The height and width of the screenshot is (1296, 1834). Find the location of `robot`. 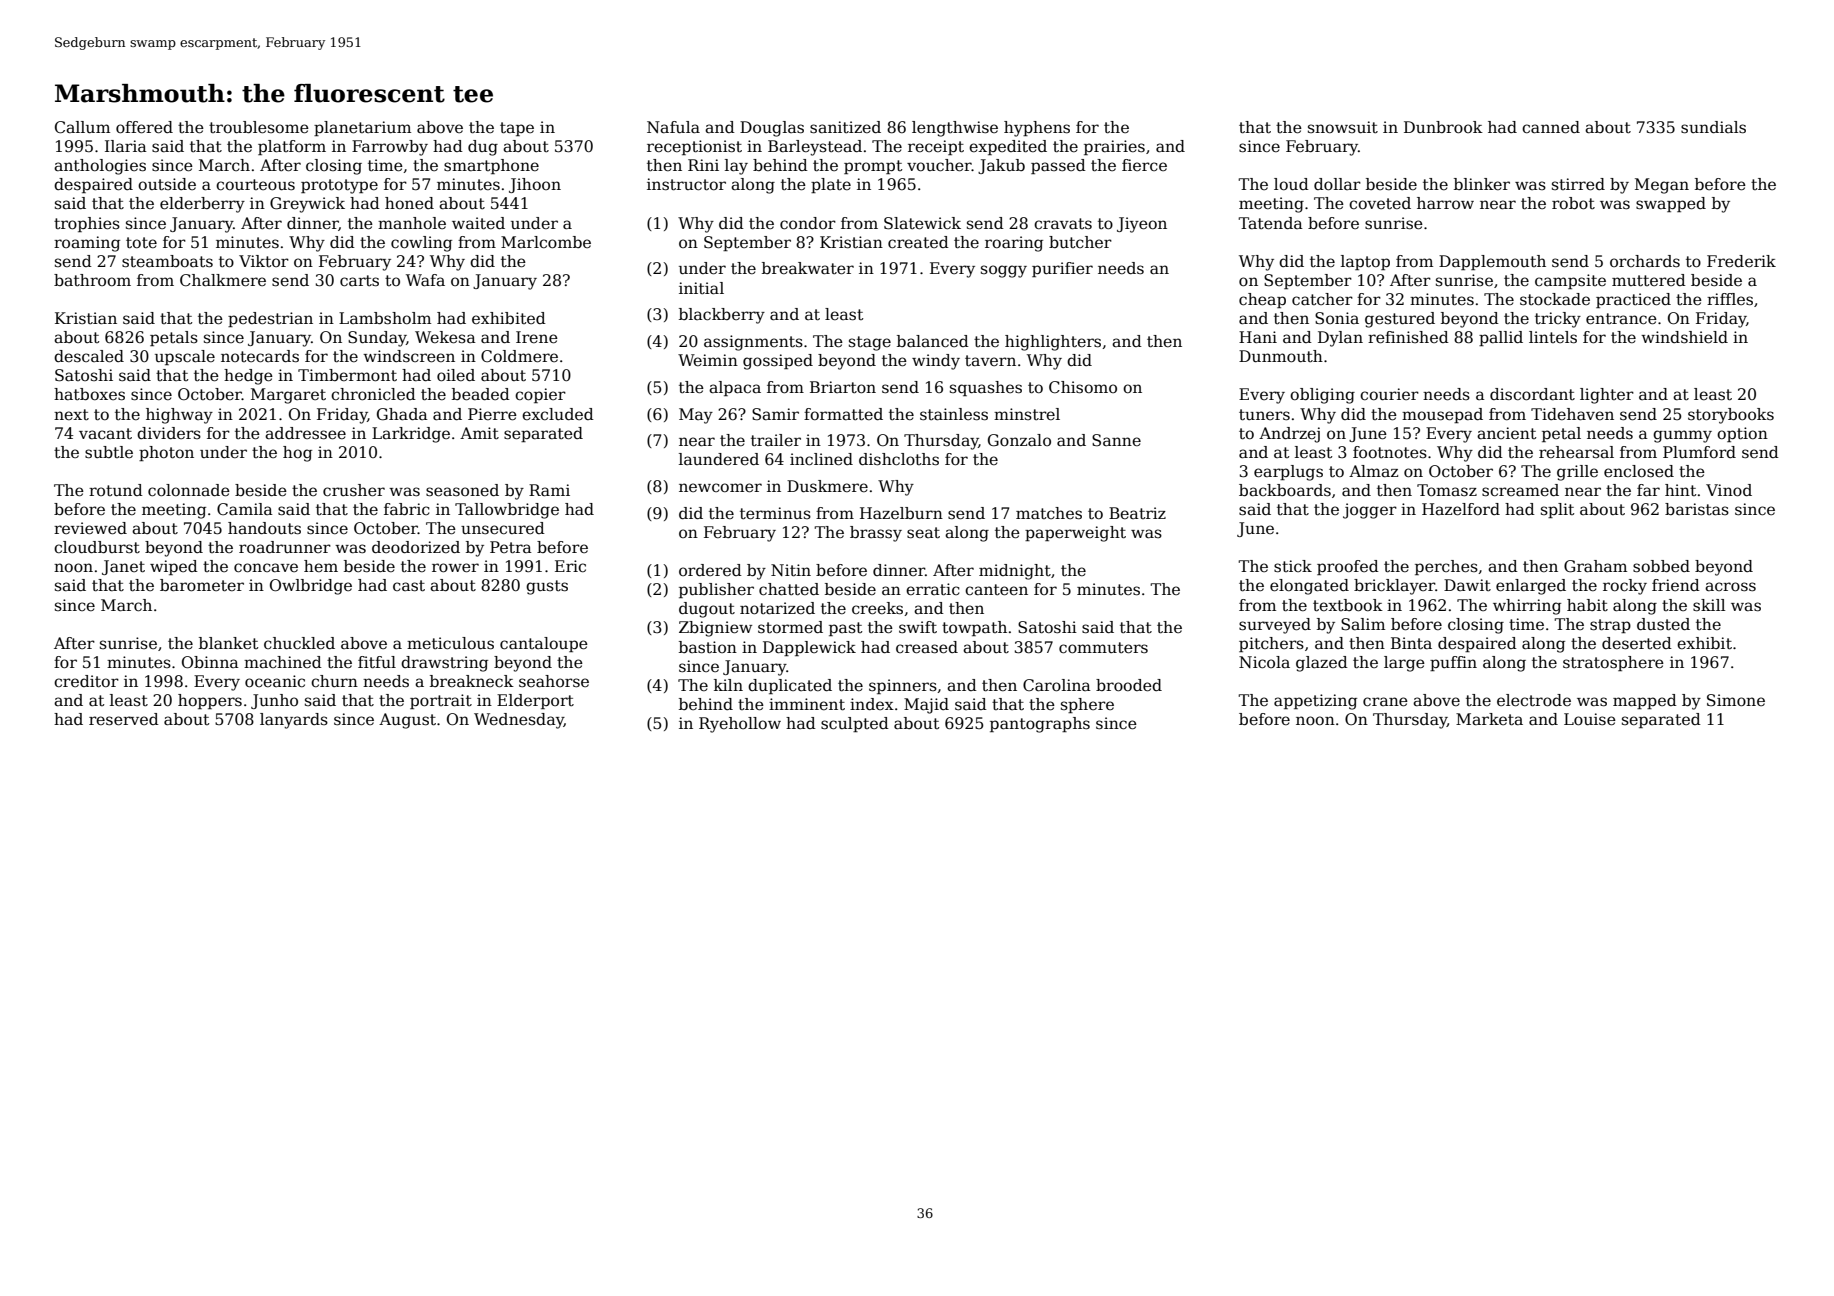

robot is located at coordinates (1573, 203).
